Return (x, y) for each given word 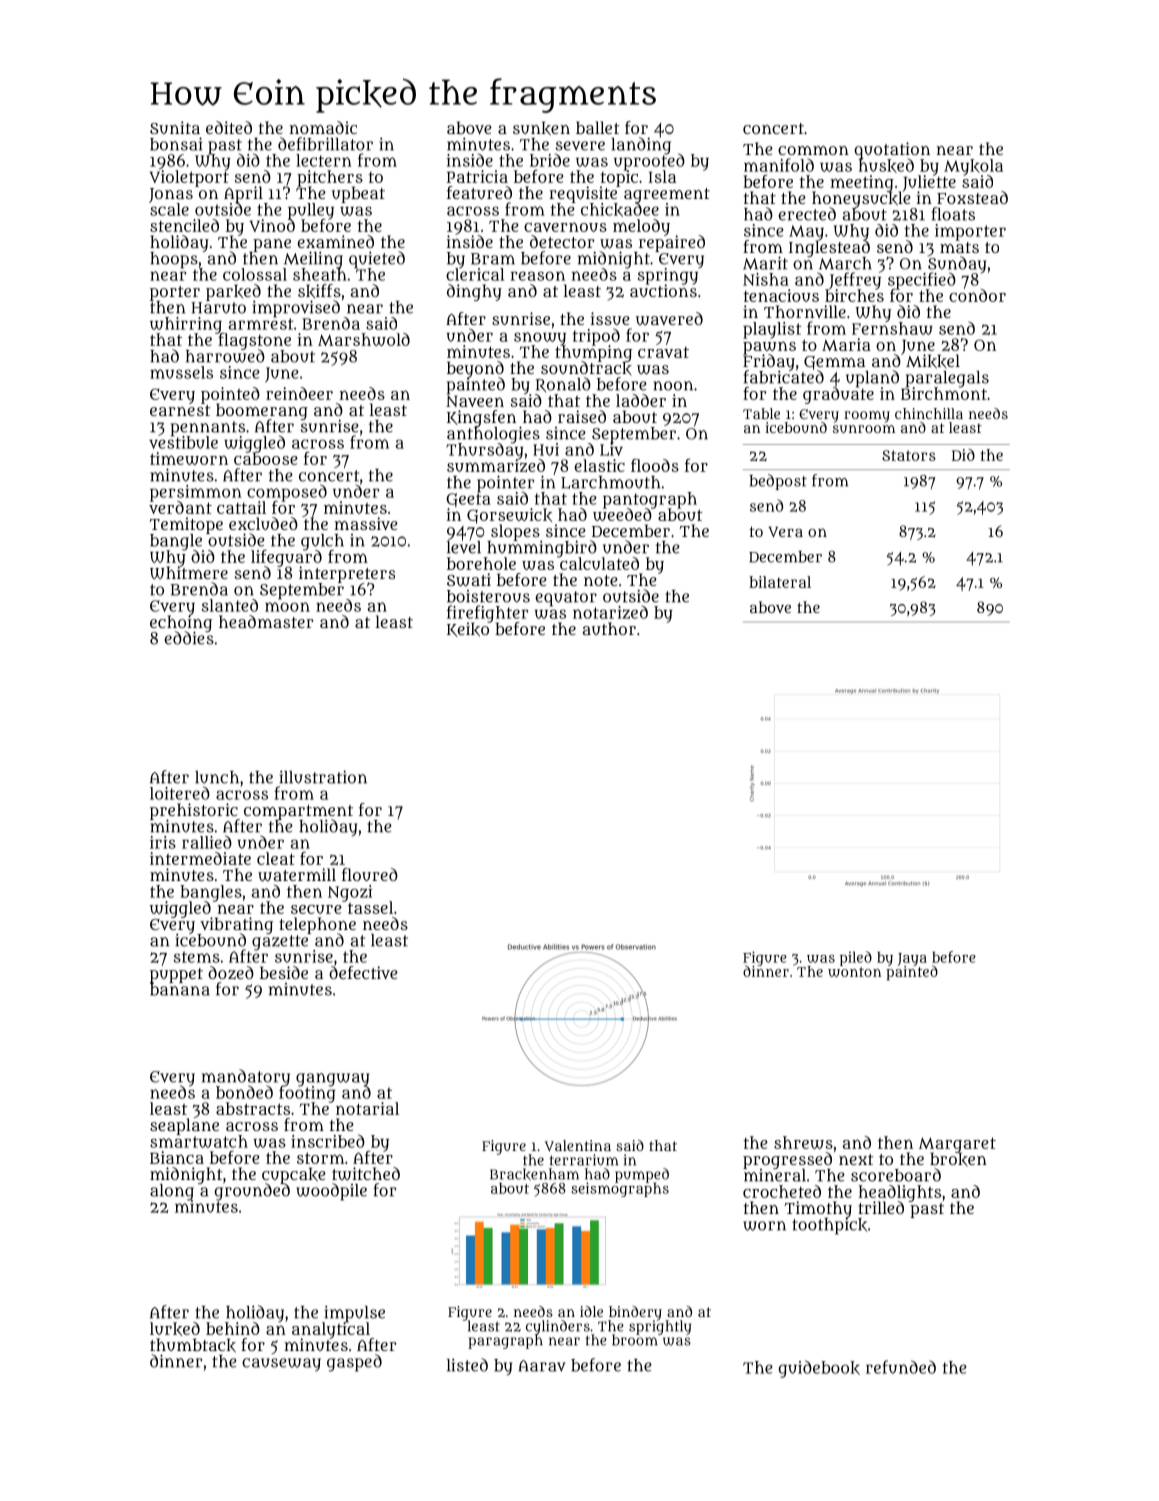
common (813, 150)
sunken (541, 128)
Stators (909, 455)
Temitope (186, 525)
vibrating (236, 925)
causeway (281, 1365)
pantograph (650, 500)
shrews (803, 1142)
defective (363, 972)
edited (229, 127)
